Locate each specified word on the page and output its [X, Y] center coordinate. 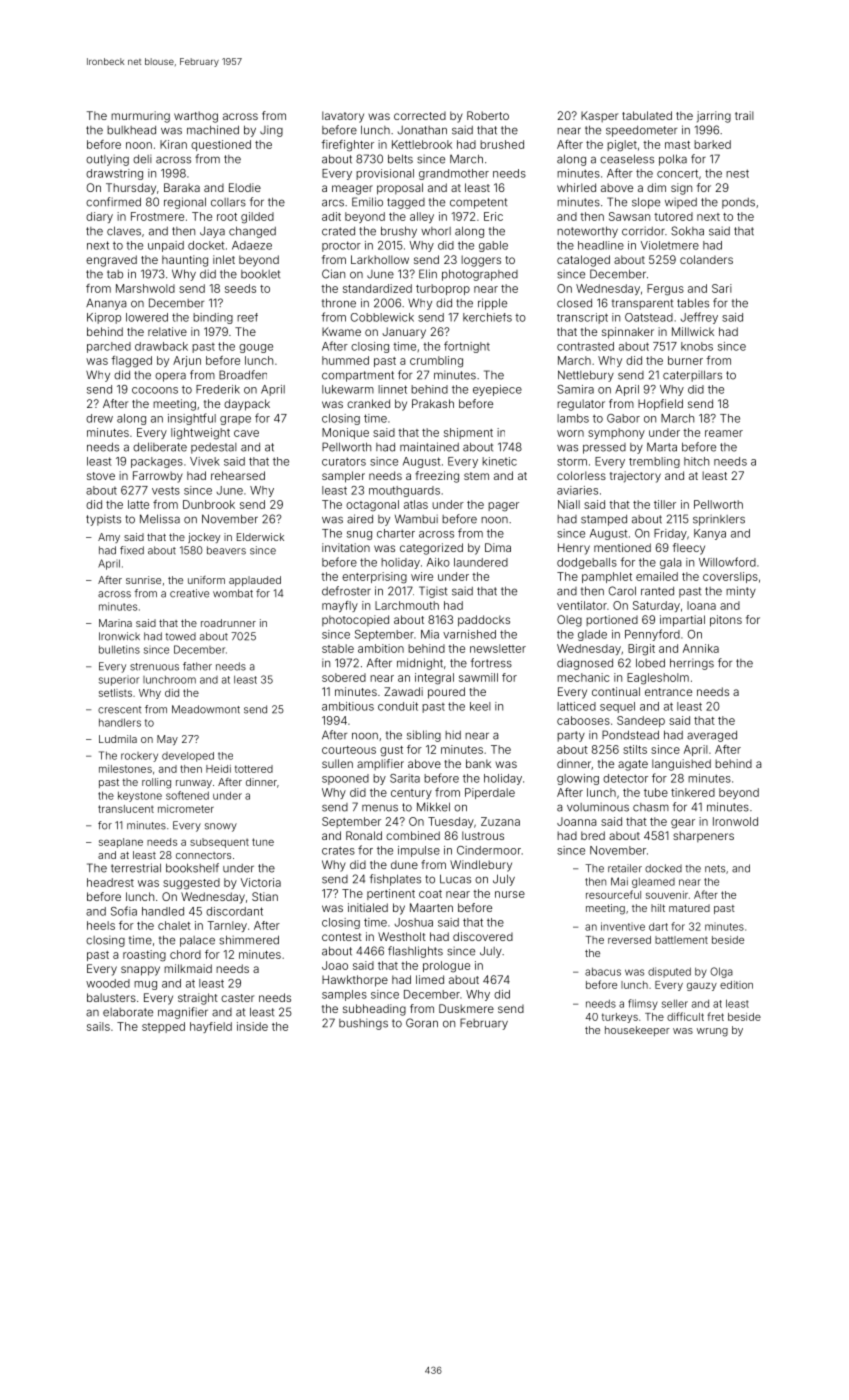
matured [689, 908]
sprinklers [719, 520]
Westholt [402, 936]
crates [338, 850]
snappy [140, 971]
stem [476, 476]
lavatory [343, 117]
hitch [696, 461]
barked [712, 144]
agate [633, 765]
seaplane [121, 843]
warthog [196, 117]
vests [166, 490]
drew [99, 418]
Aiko [438, 562]
